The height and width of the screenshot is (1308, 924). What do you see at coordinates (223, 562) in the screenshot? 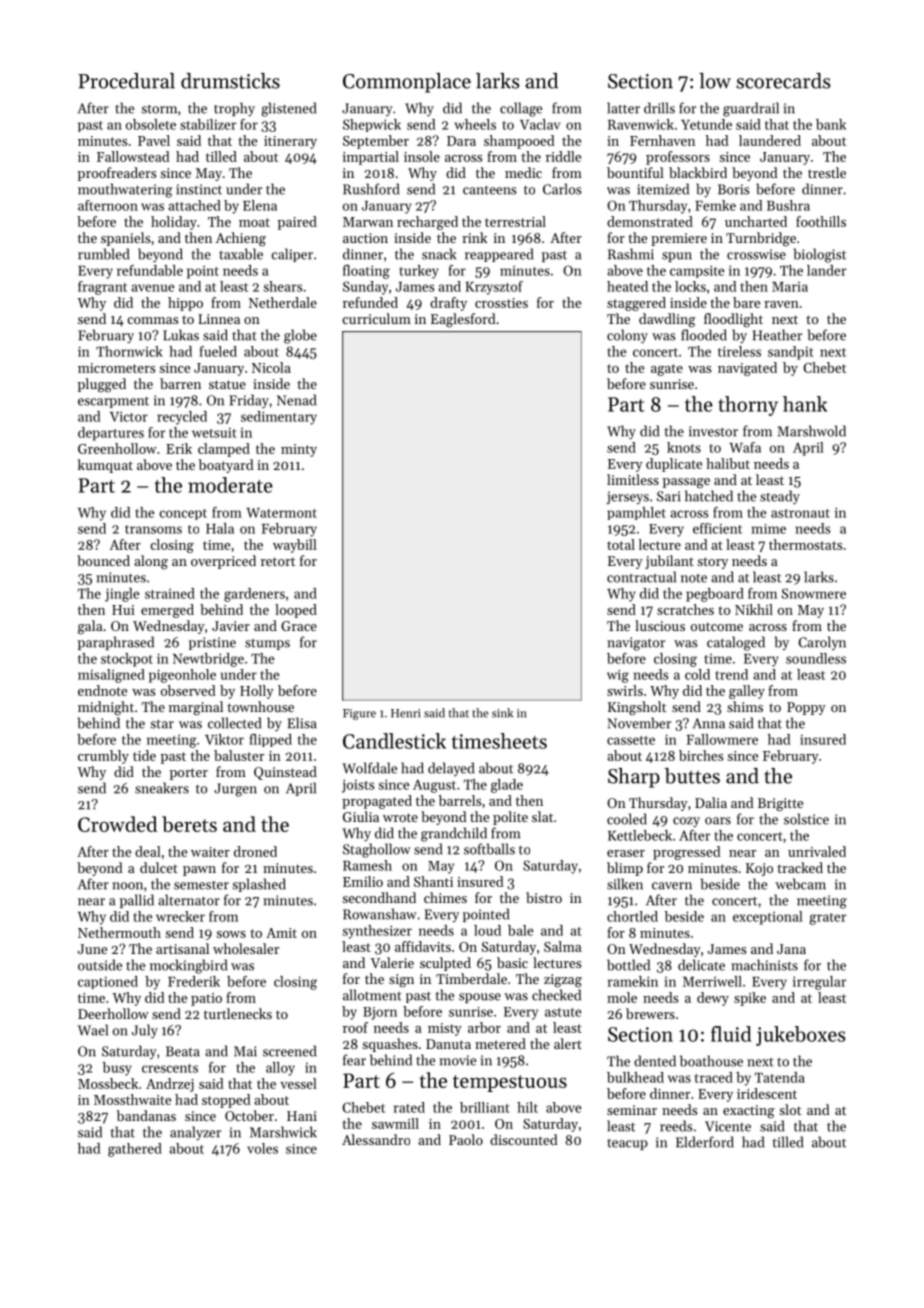
I see `overpriced` at bounding box center [223, 562].
